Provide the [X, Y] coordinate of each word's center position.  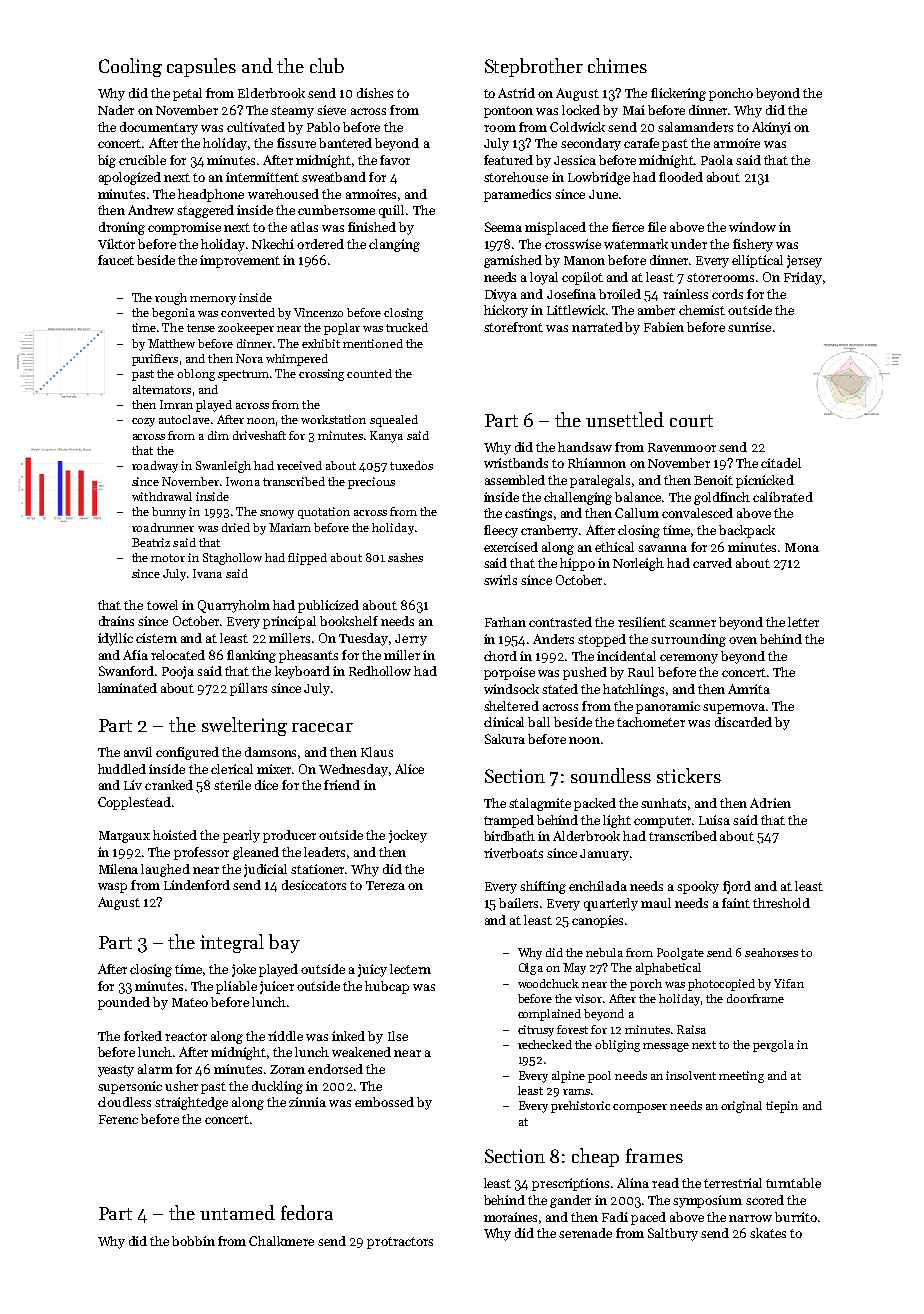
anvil [138, 752]
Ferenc [118, 1119]
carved [712, 563]
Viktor [116, 244]
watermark [636, 244]
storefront [513, 327]
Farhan [505, 622]
